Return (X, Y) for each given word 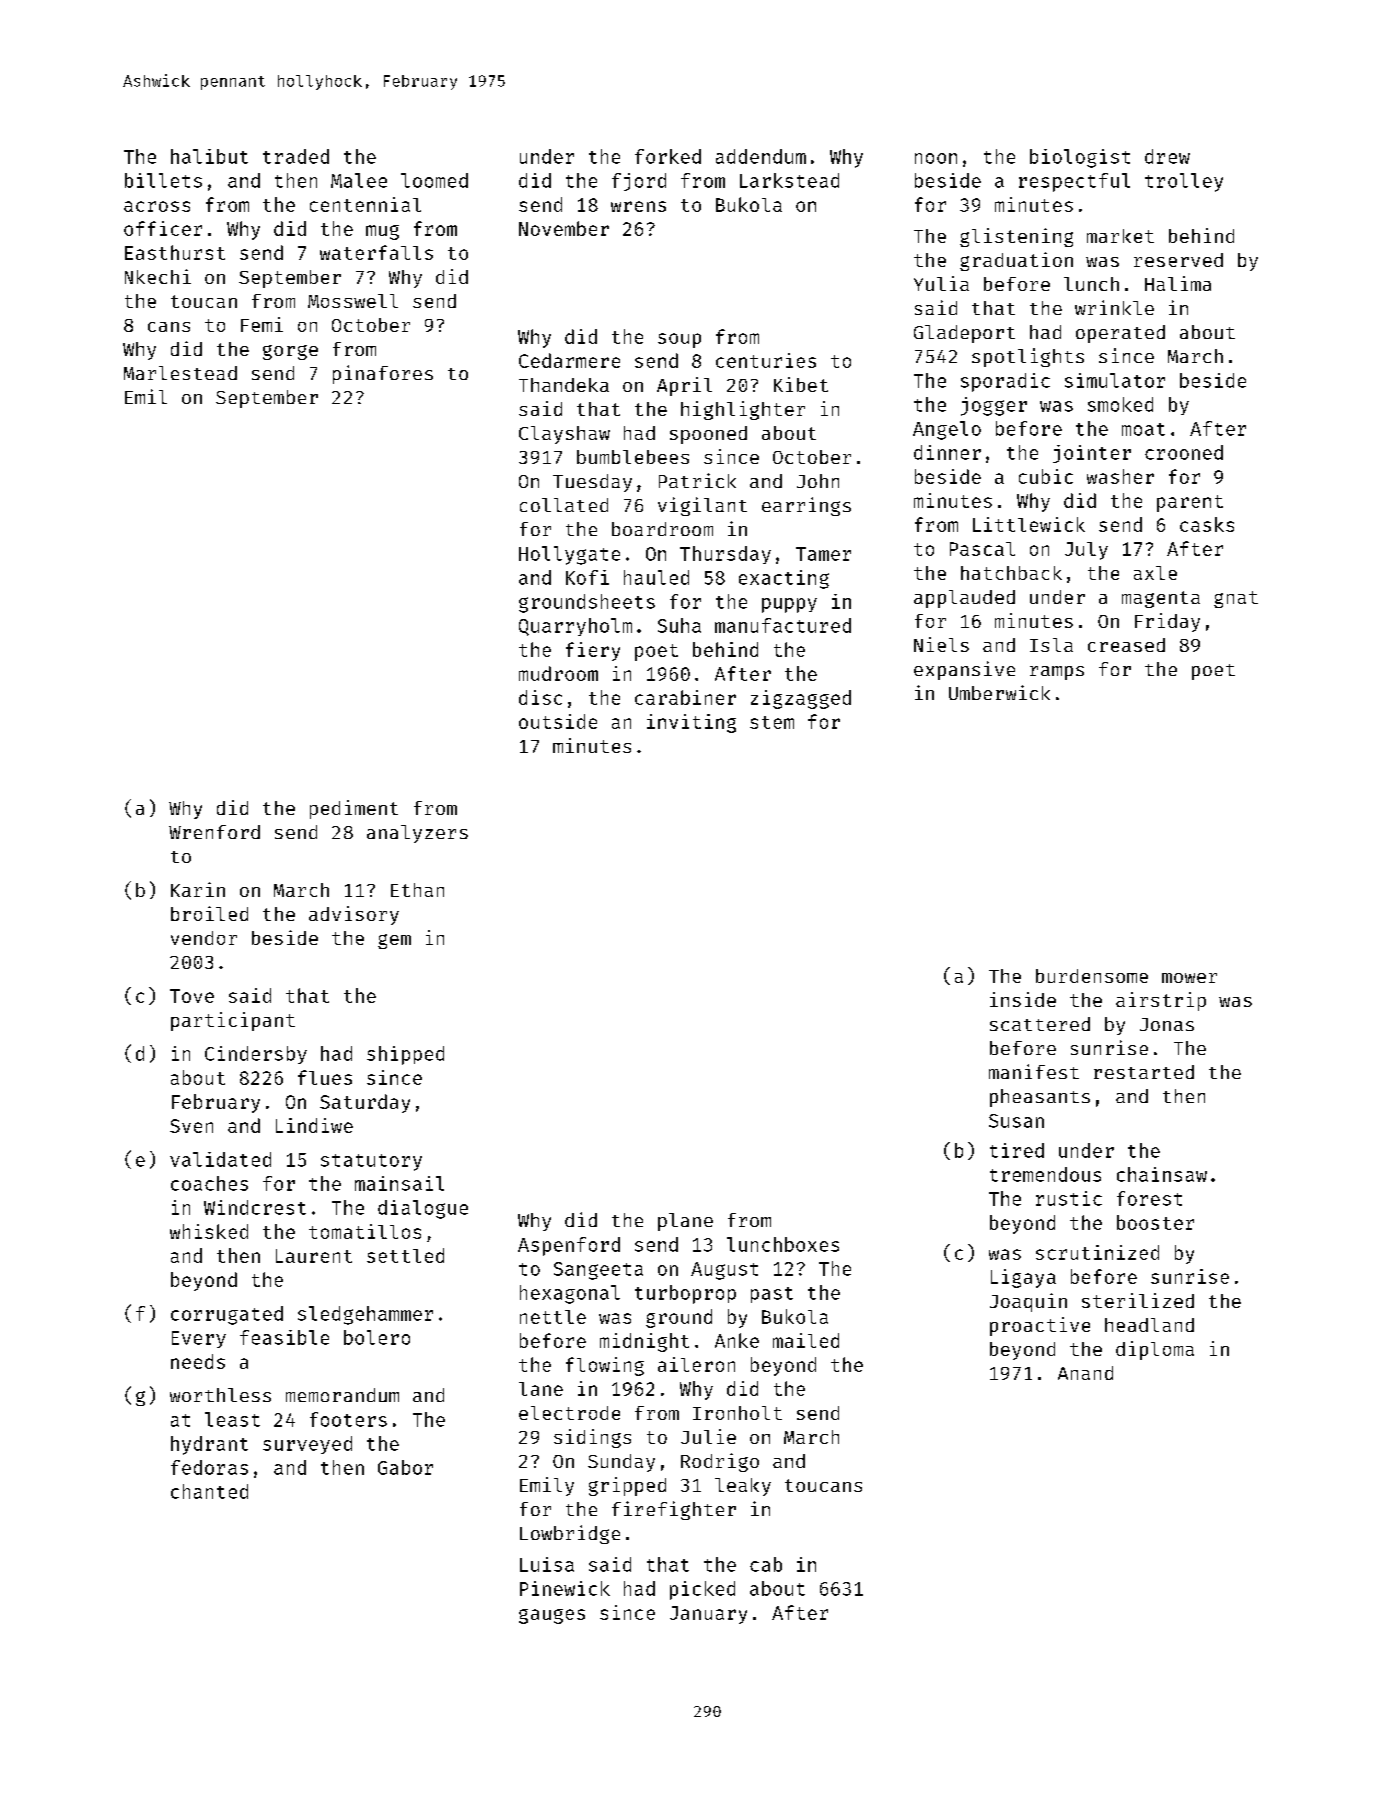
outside (558, 721)
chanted (209, 1491)
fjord (639, 182)
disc (540, 697)
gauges (552, 1616)
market (1120, 236)
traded (296, 156)
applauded (964, 599)
